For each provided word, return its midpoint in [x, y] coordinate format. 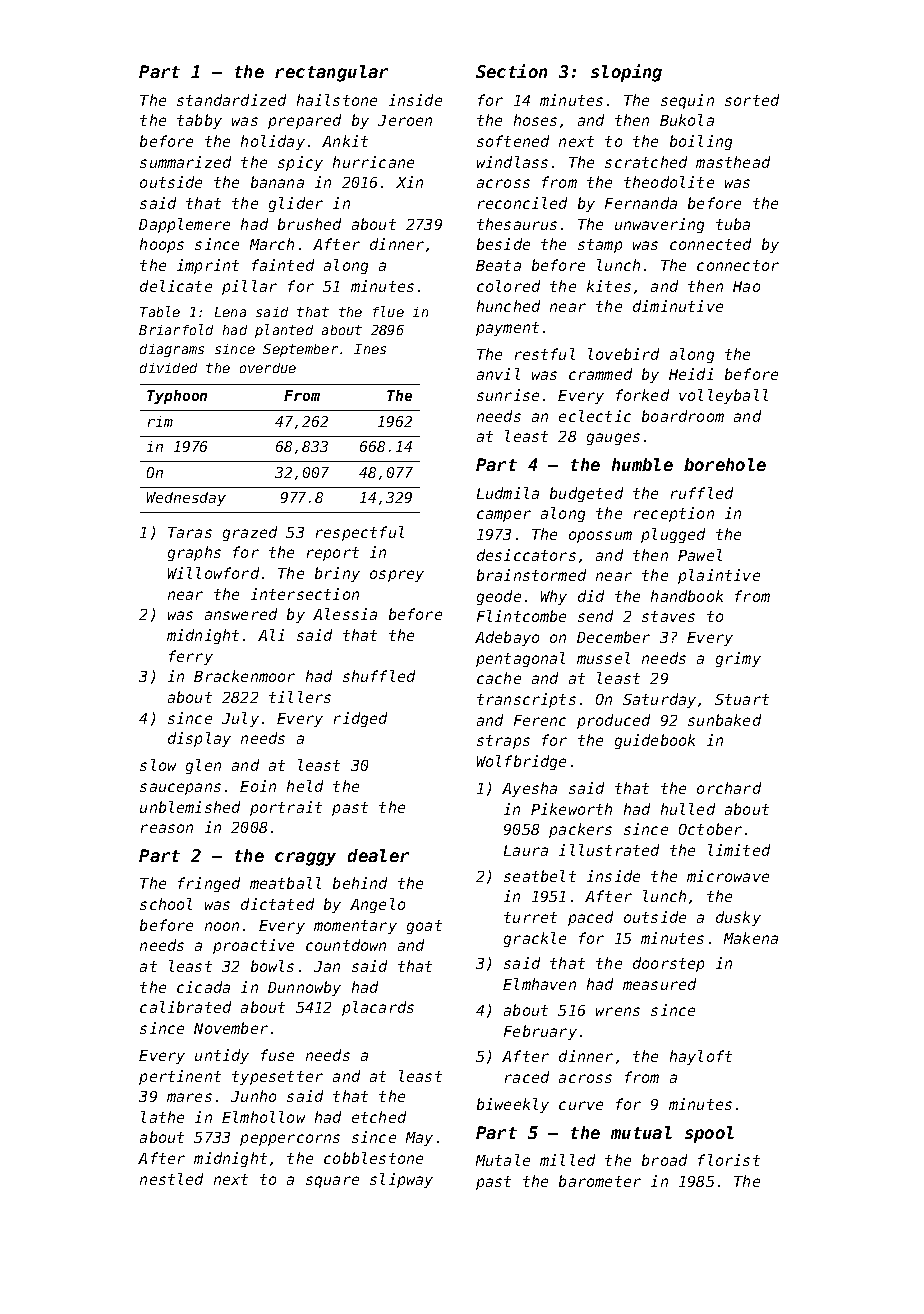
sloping [626, 73]
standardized [231, 100]
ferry [191, 657]
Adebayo [507, 638]
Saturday [659, 700]
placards [378, 1008]
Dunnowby [304, 988]
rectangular [331, 73]
